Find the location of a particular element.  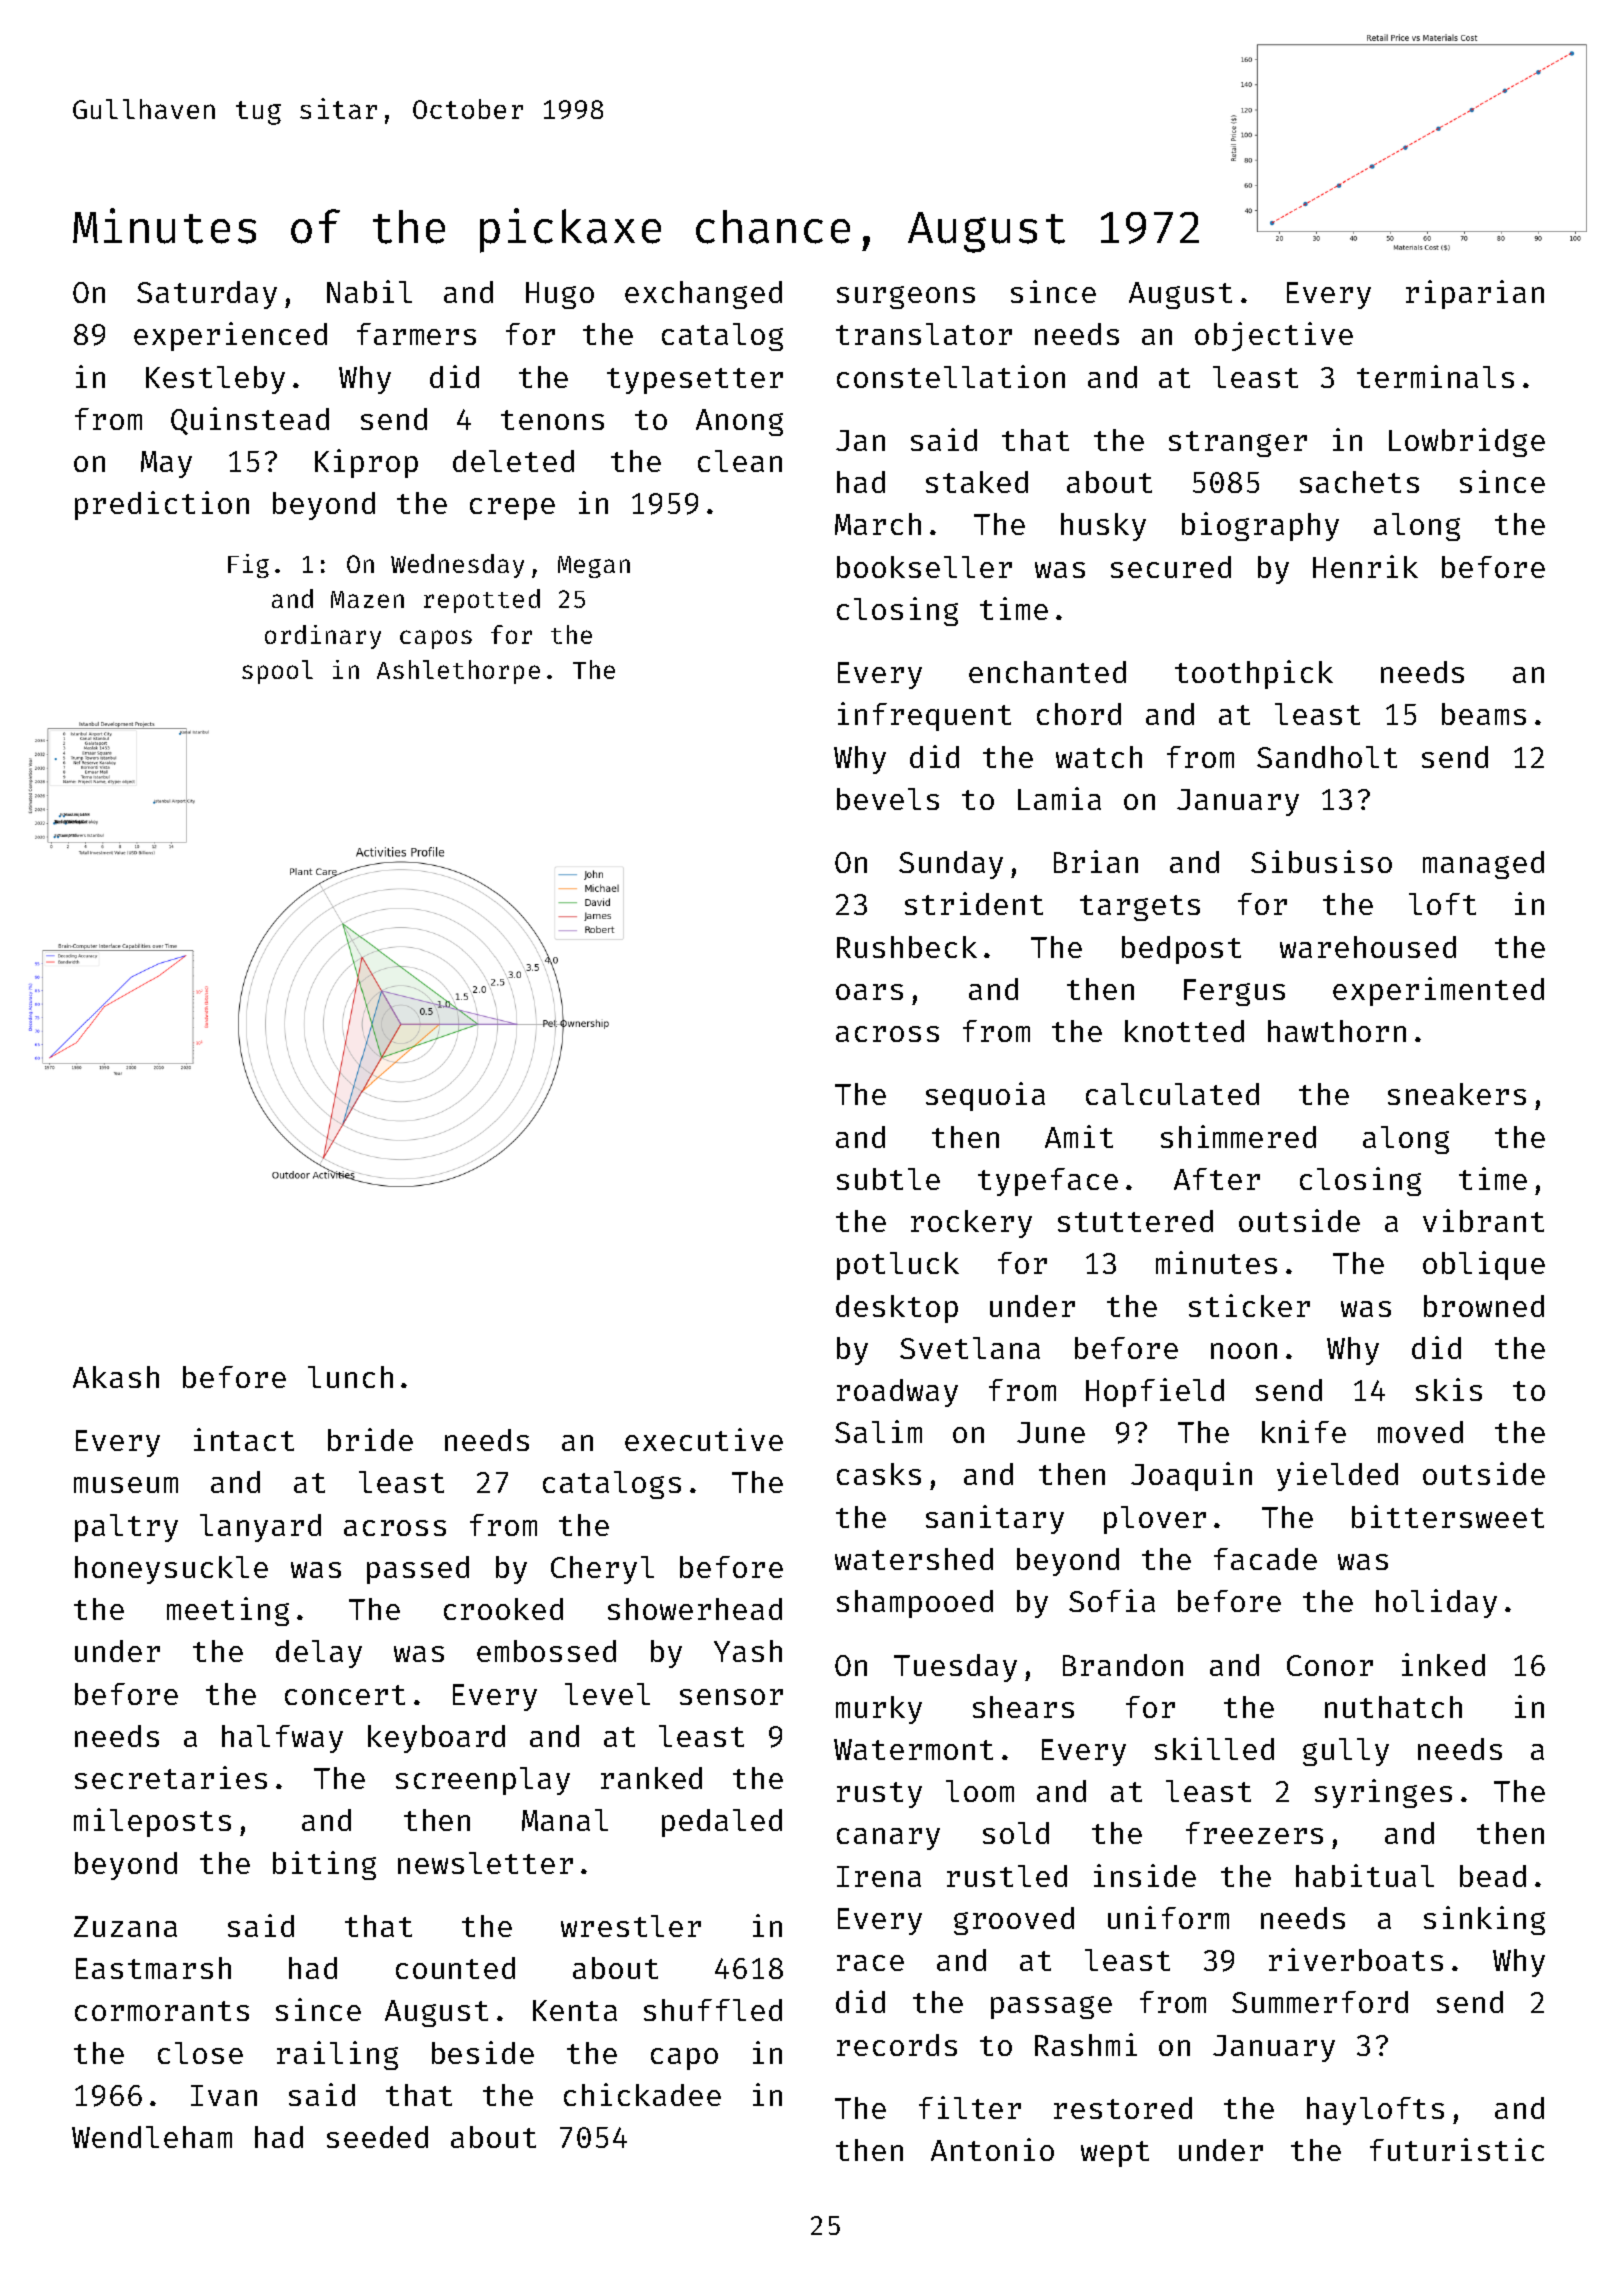

riparian is located at coordinates (1475, 294).
